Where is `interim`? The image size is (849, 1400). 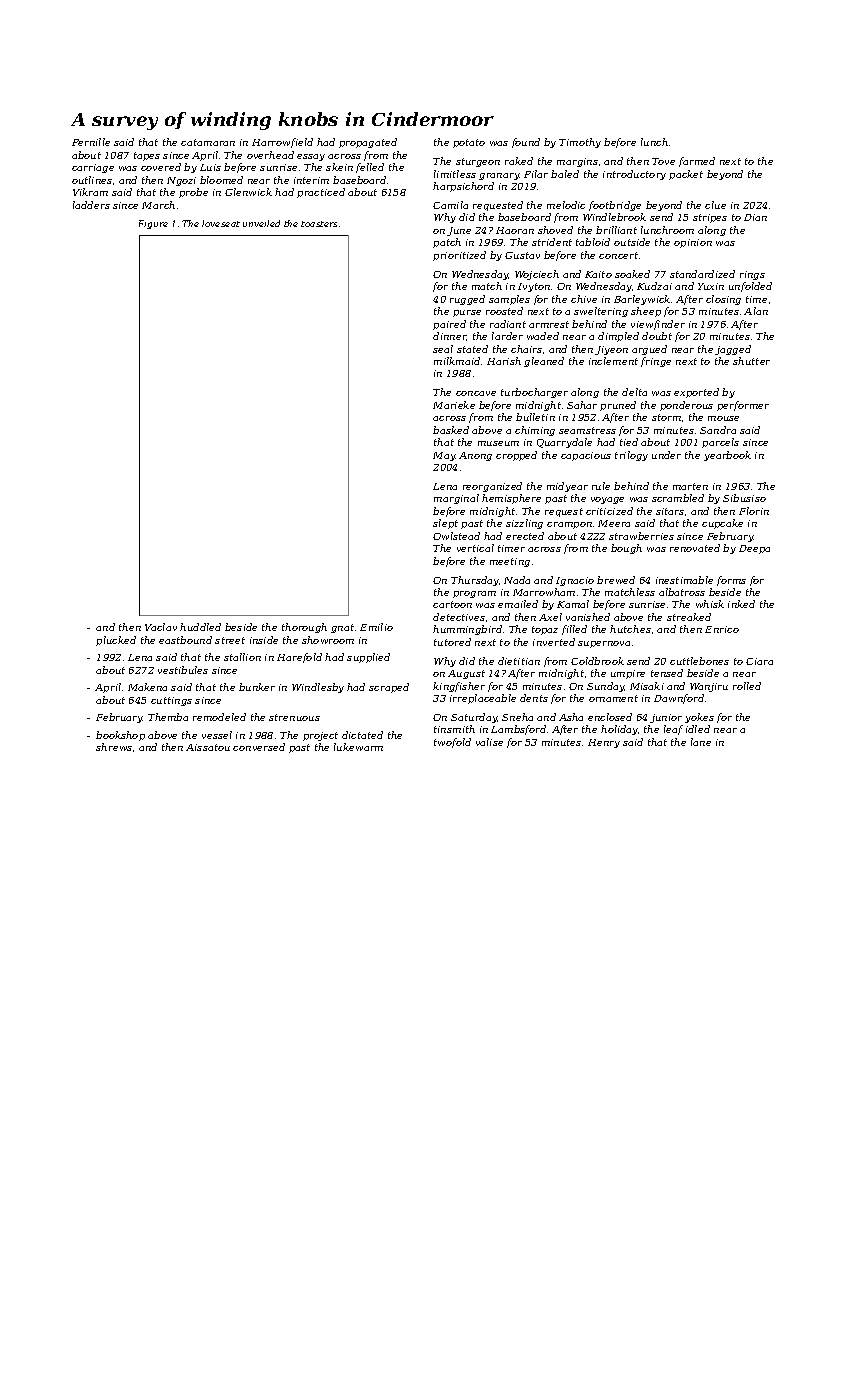 interim is located at coordinates (311, 180).
